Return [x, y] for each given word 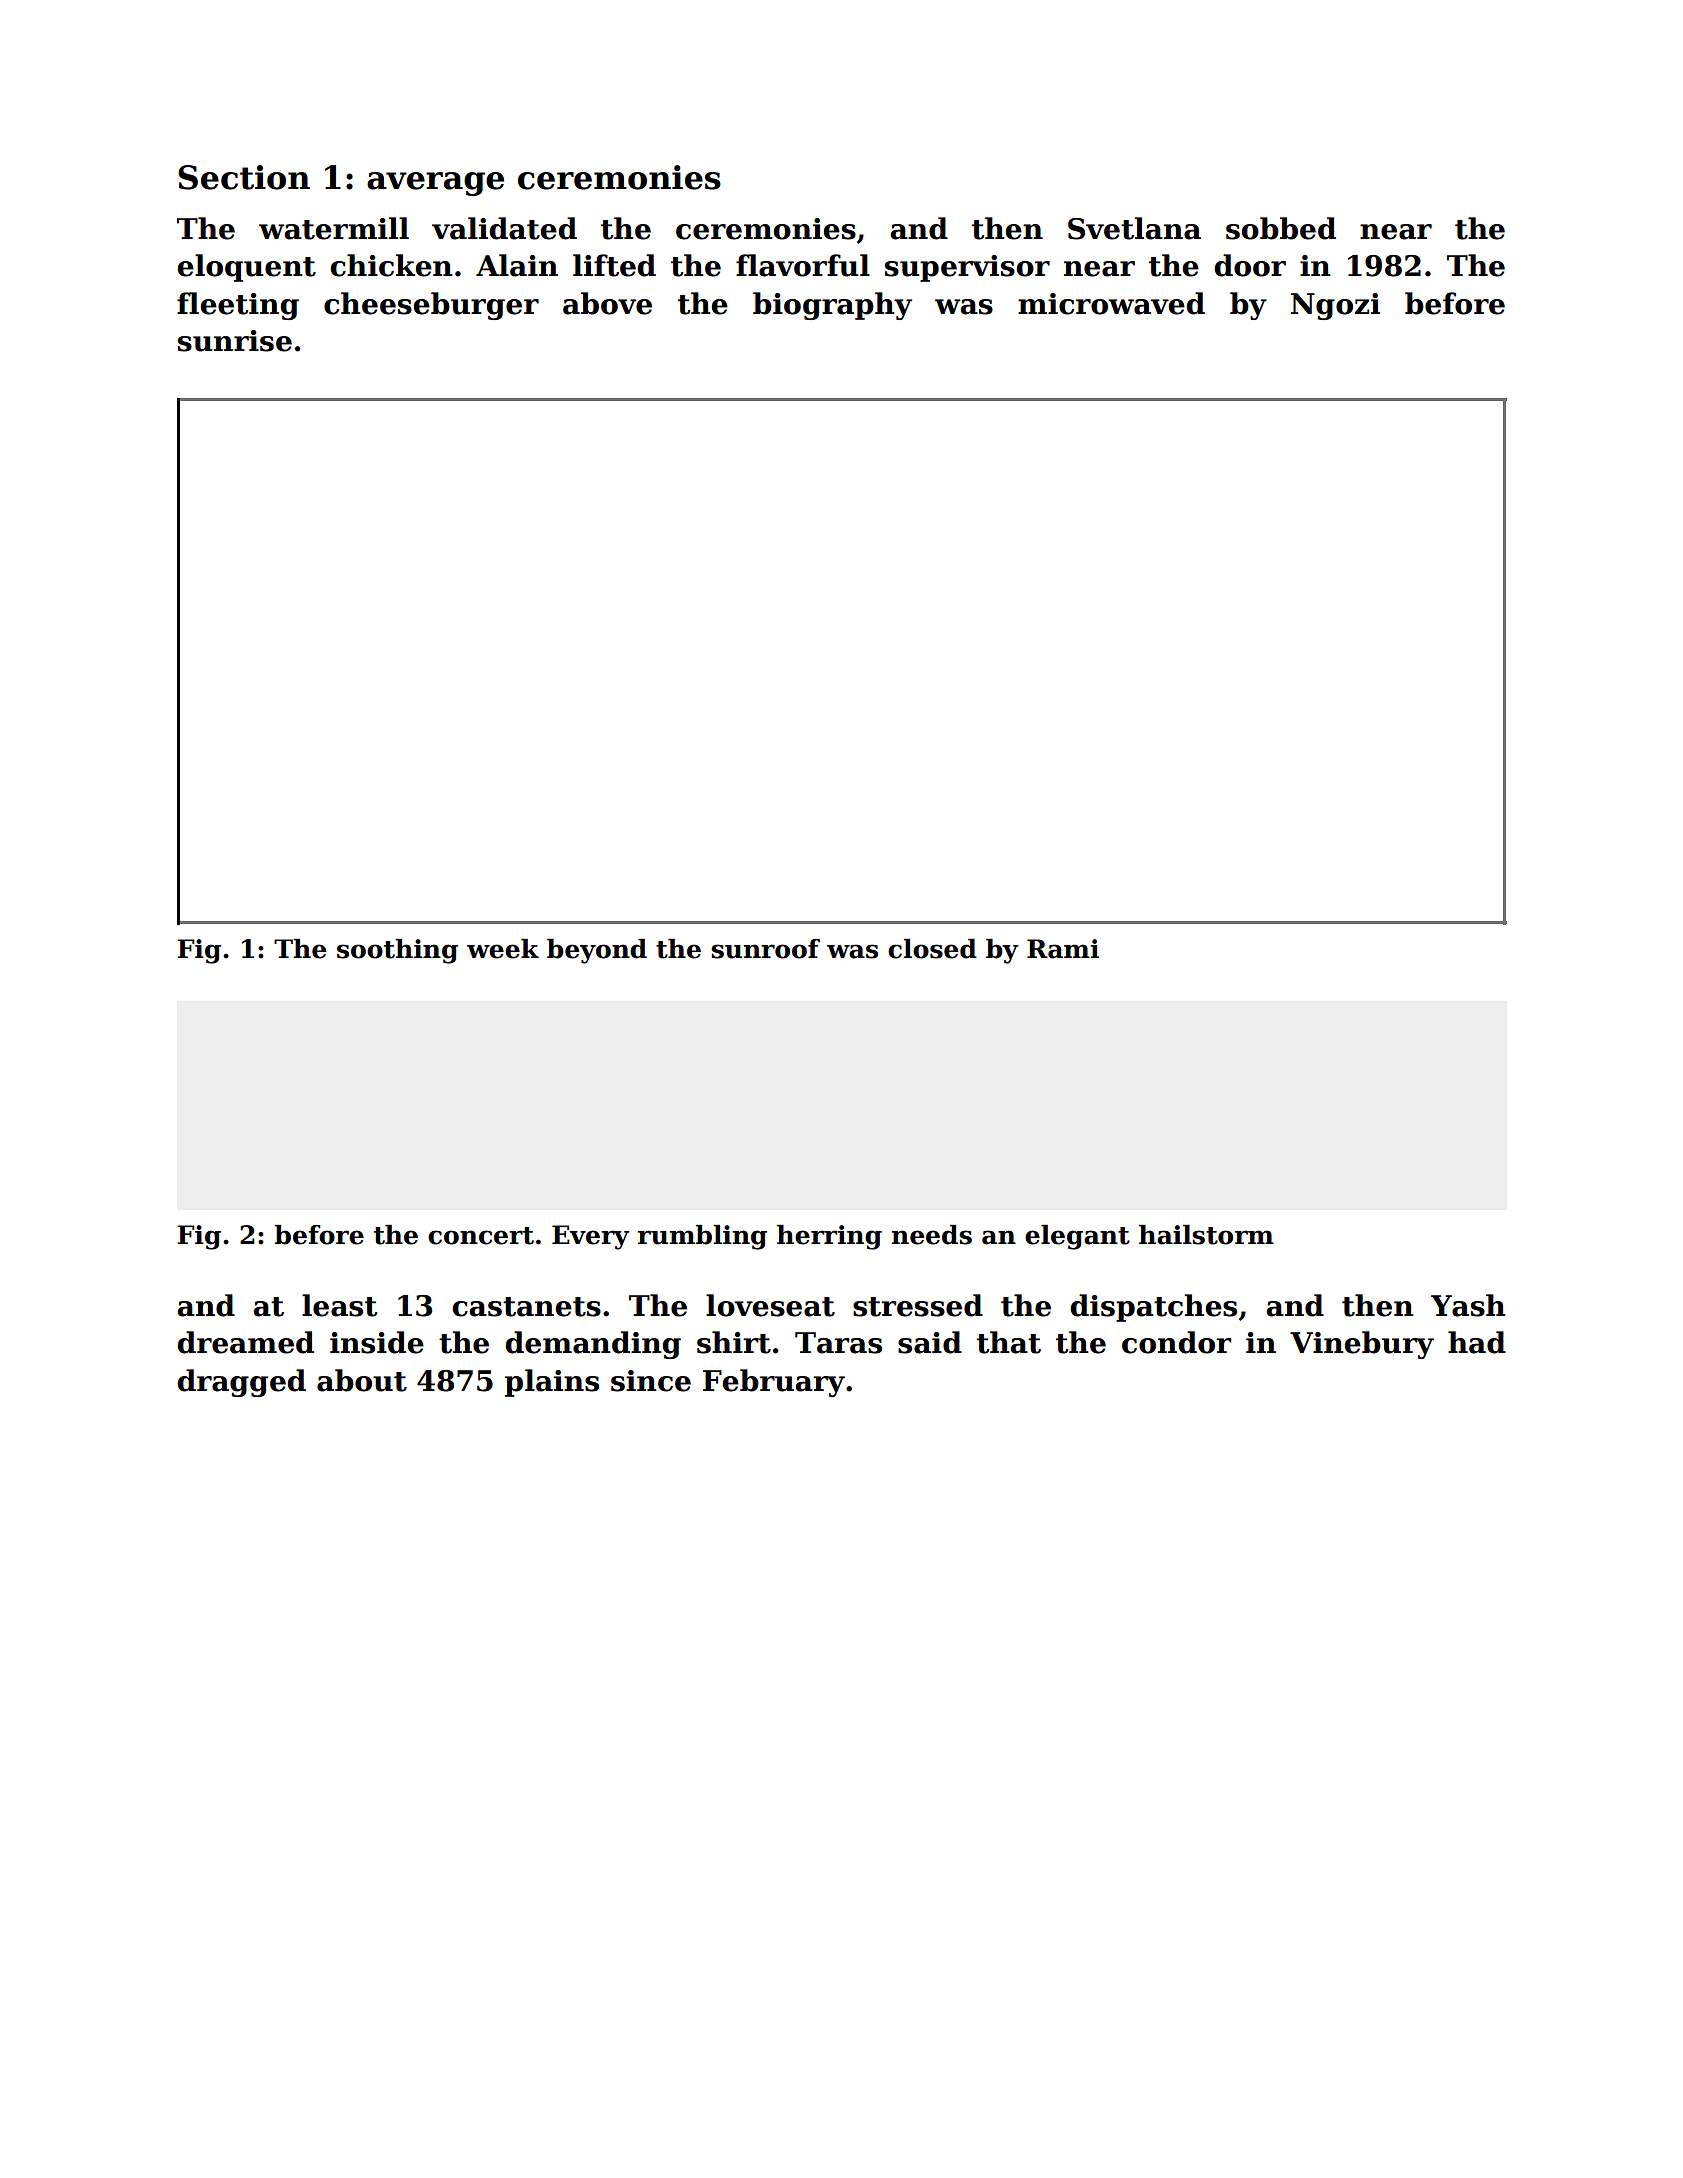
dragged [241, 1383]
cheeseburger [431, 306]
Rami [1063, 949]
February [774, 1383]
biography [832, 306]
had [1477, 1342]
